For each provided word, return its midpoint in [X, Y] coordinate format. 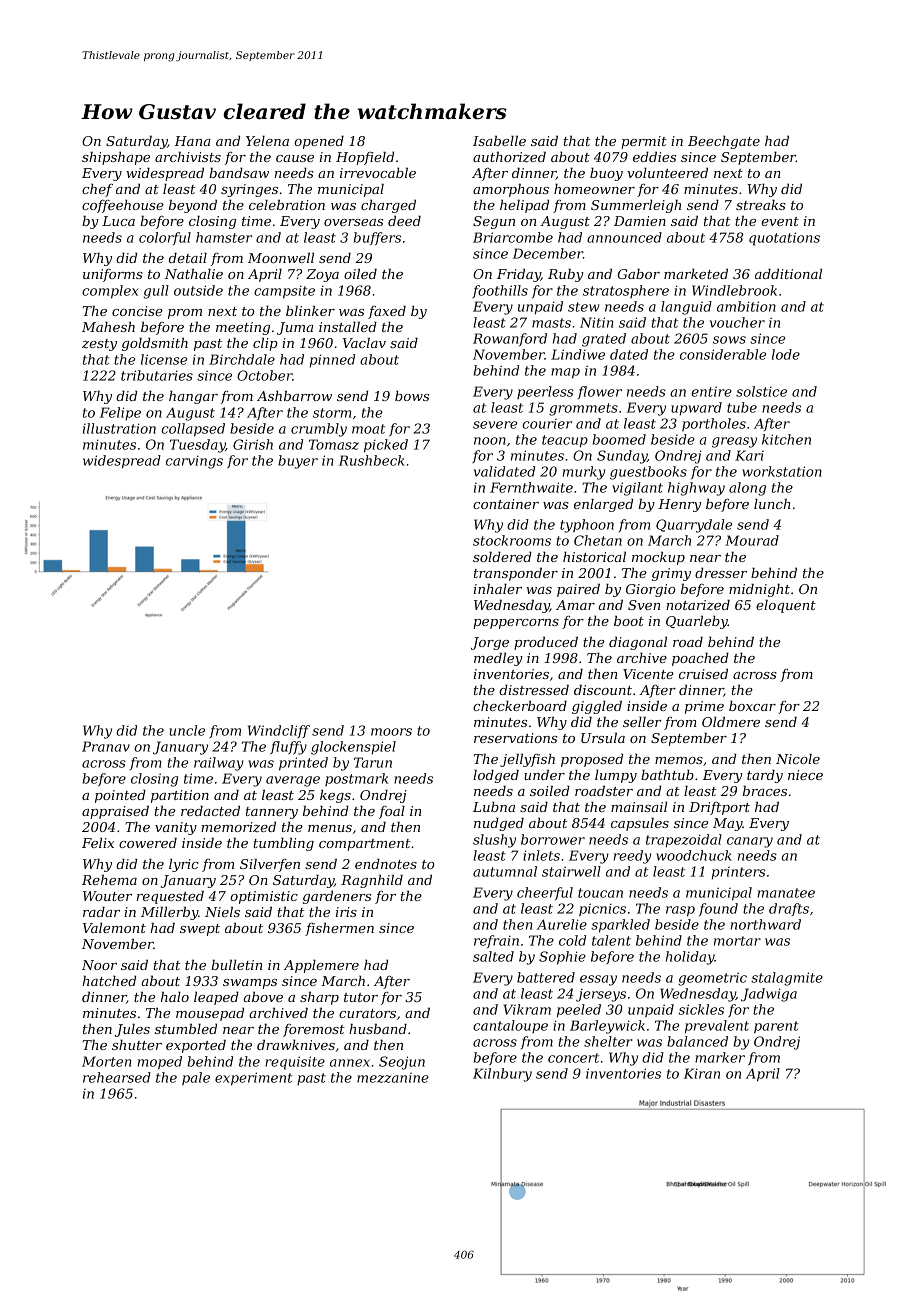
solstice [761, 391]
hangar [193, 397]
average [293, 781]
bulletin [236, 964]
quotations [784, 239]
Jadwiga [769, 995]
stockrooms [512, 540]
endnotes [386, 863]
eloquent [786, 606]
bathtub [667, 774]
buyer [298, 462]
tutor [361, 997]
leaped [216, 998]
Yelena [267, 140]
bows [412, 395]
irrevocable [378, 172]
